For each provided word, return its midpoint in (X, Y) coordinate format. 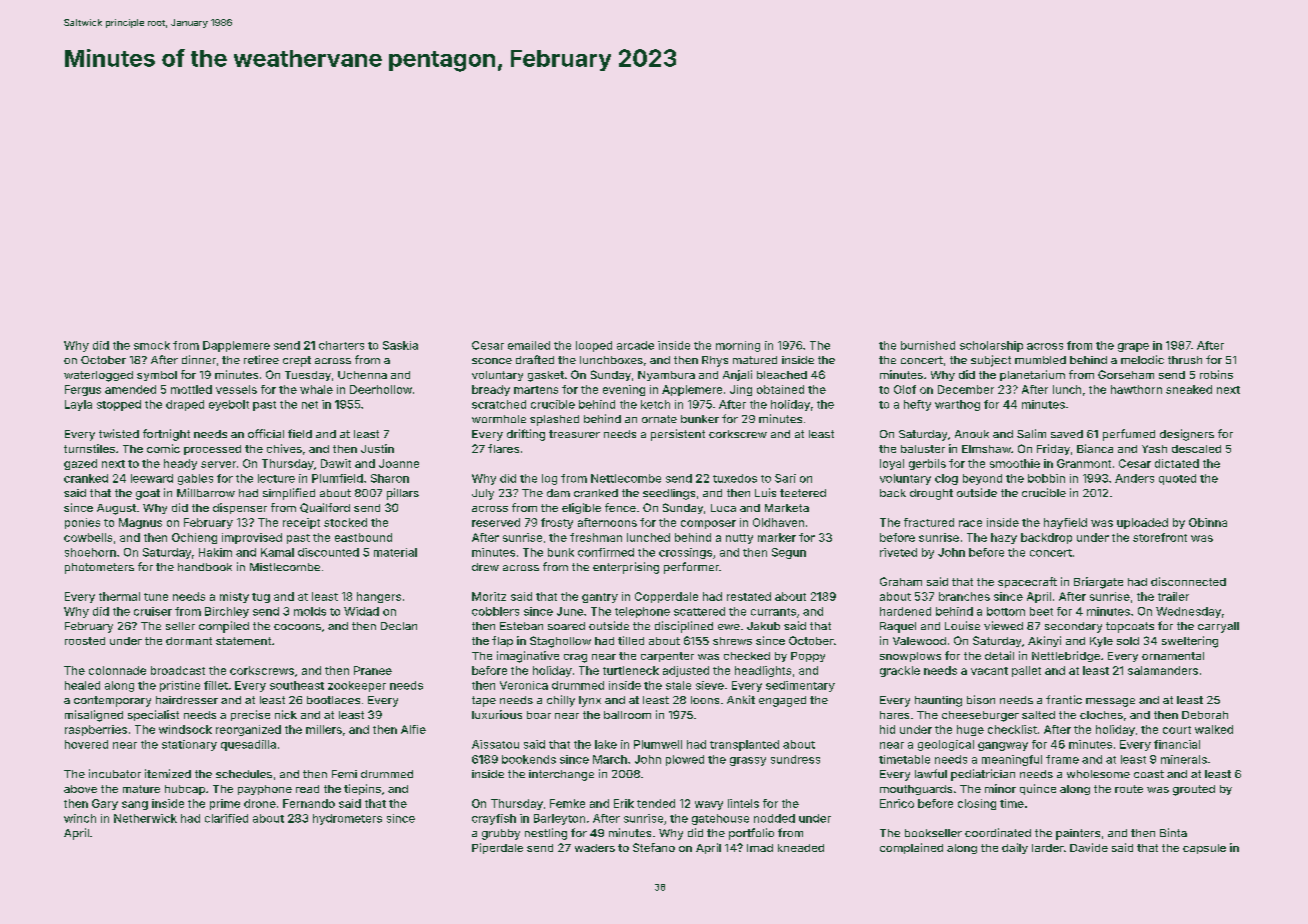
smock (152, 345)
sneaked (1189, 389)
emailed (529, 345)
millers (324, 729)
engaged (782, 701)
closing (977, 804)
